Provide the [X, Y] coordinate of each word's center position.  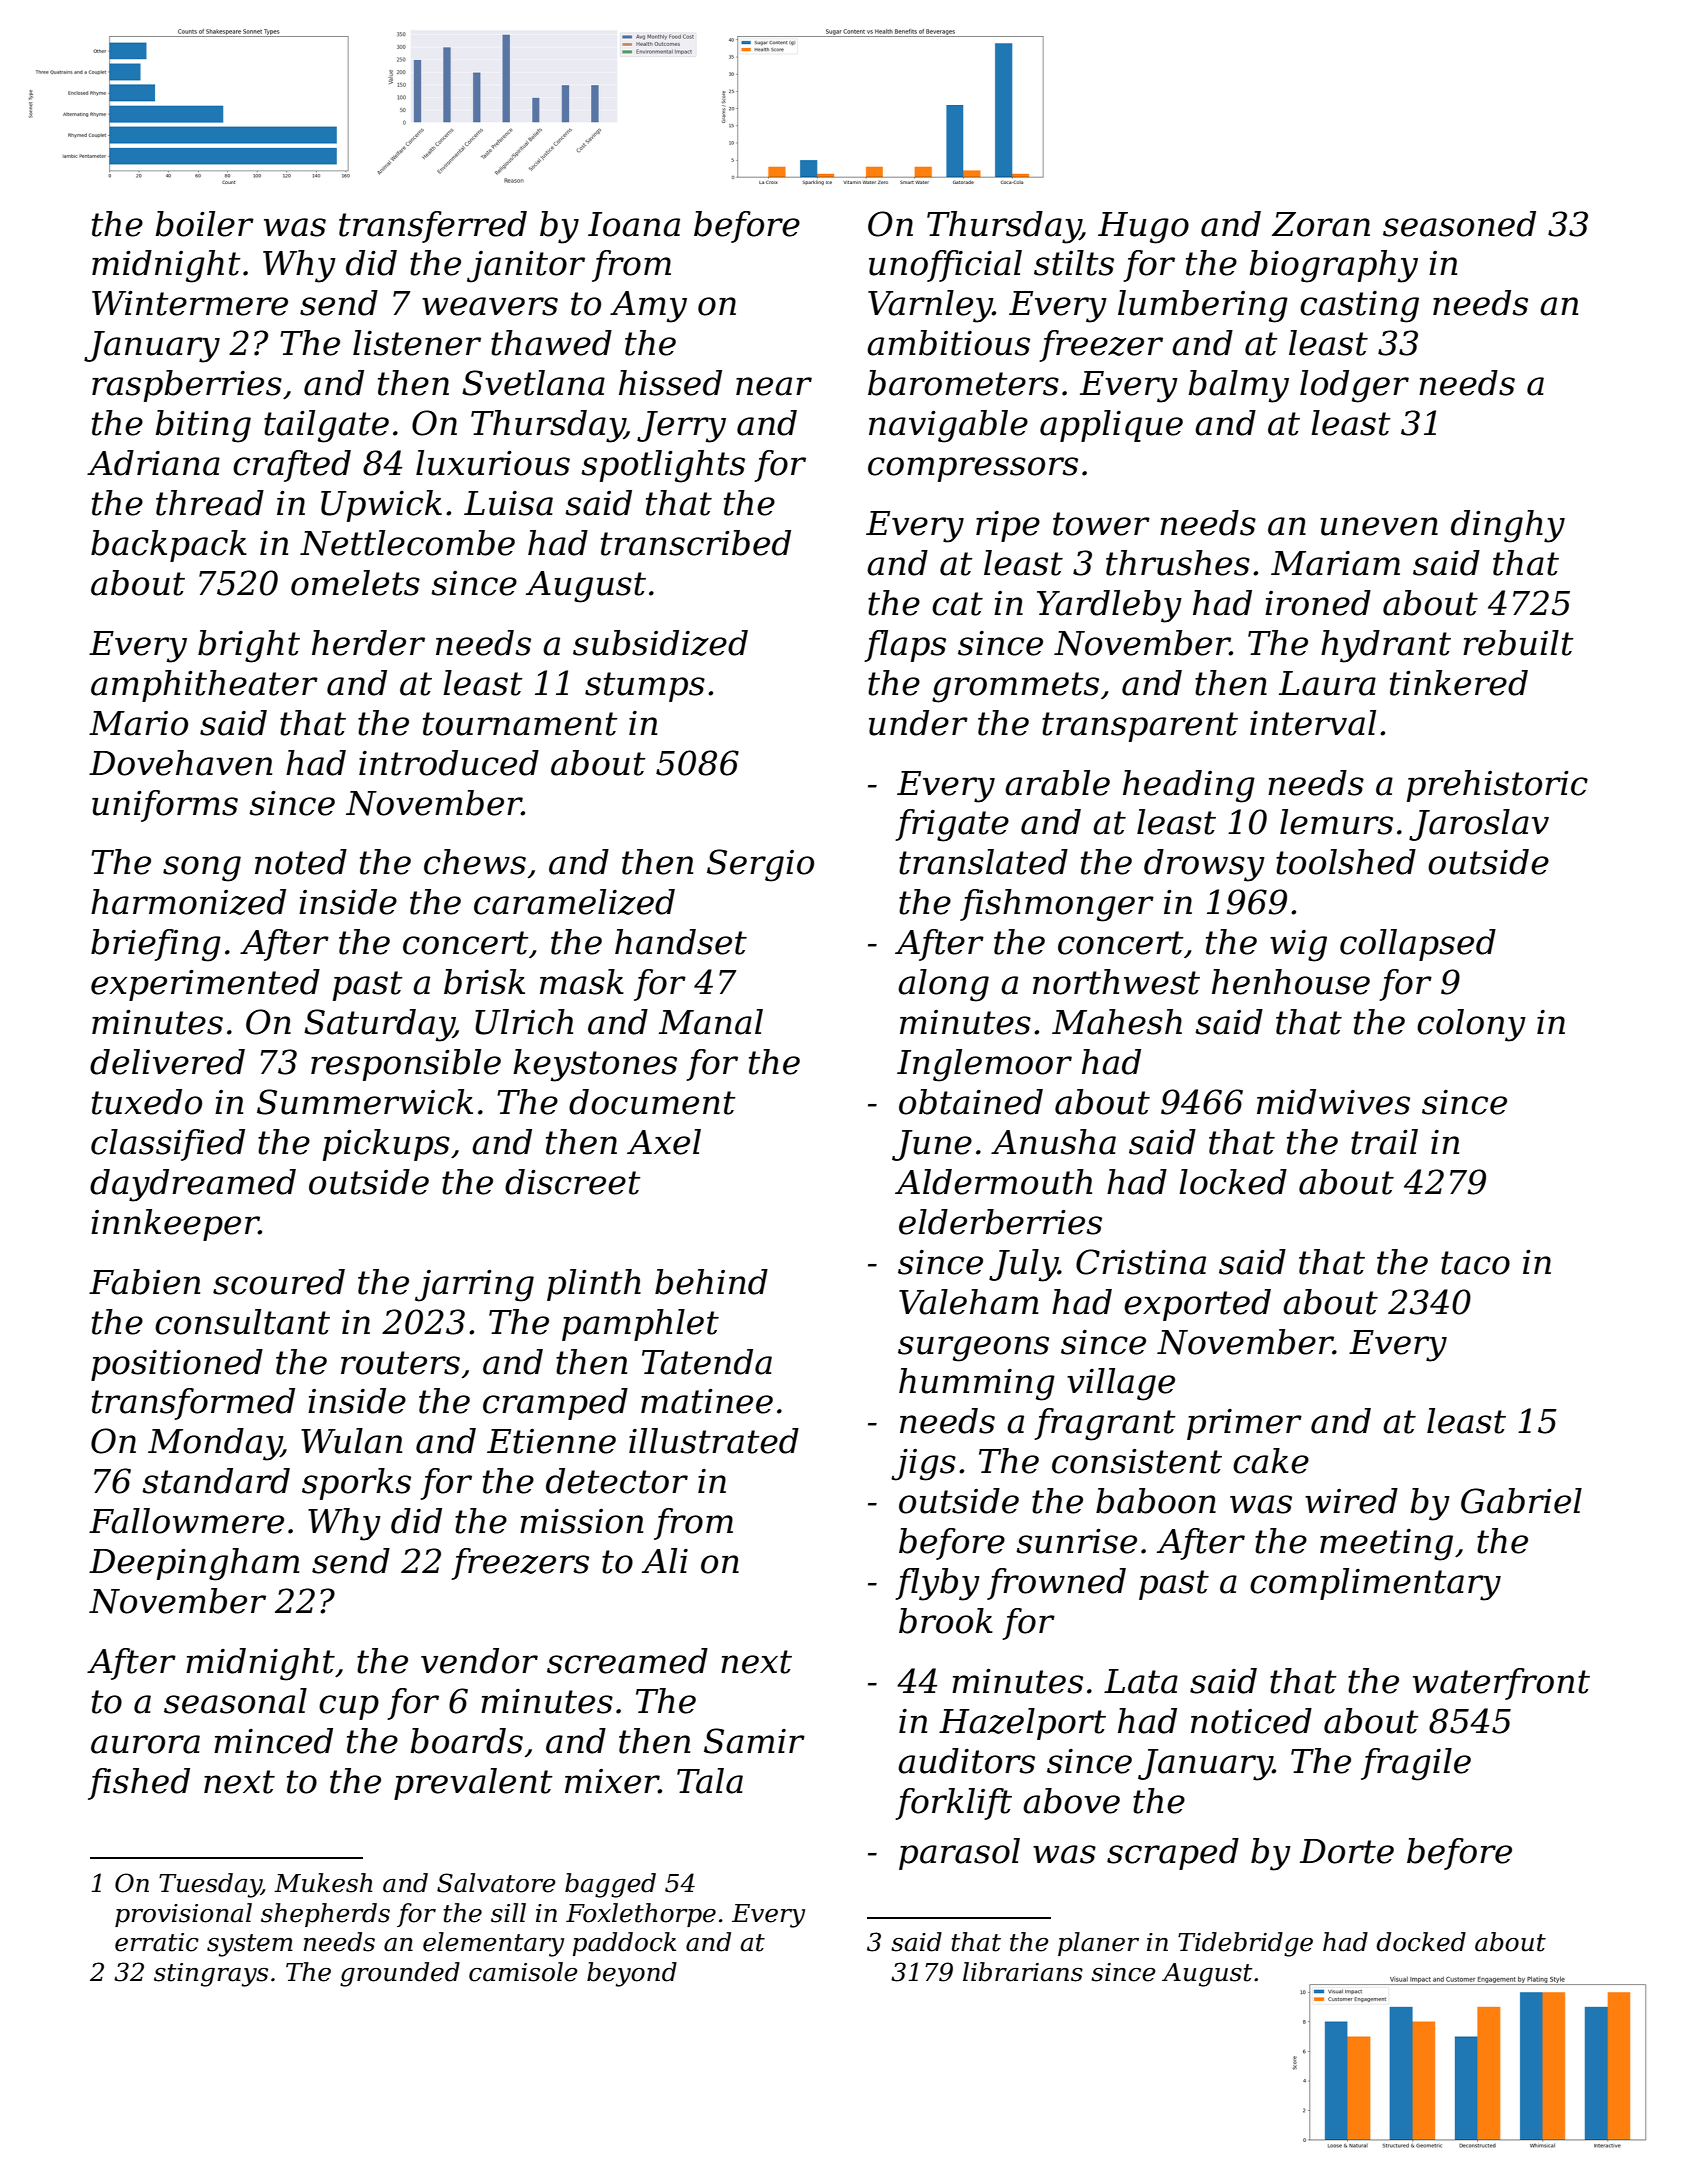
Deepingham [194, 1564]
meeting [1386, 1545]
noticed [1251, 1721]
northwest [1116, 982]
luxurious [493, 463]
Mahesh [1117, 1022]
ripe [1008, 526]
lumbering [1203, 306]
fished [139, 1784]
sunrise [1076, 1541]
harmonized [188, 902]
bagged [610, 1885]
